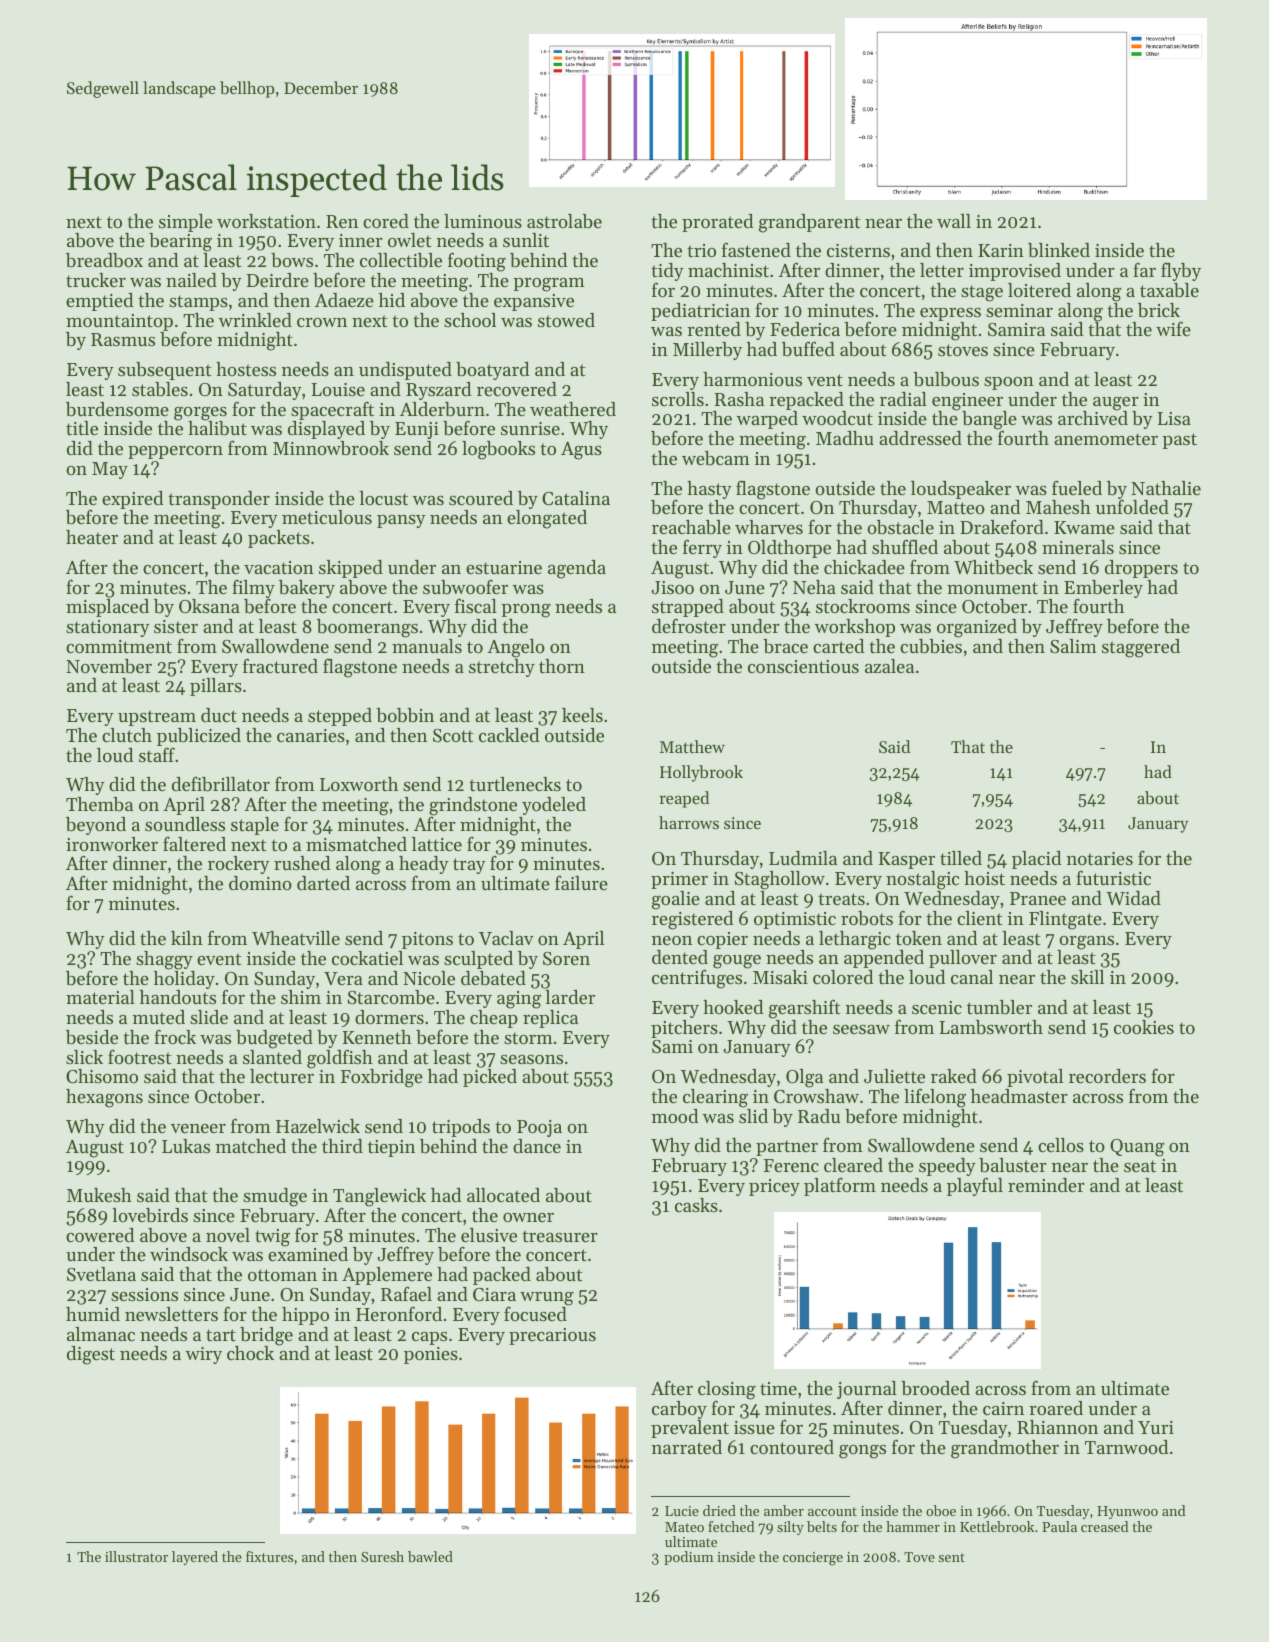 Image resolution: width=1269 pixels, height=1642 pixels. What do you see at coordinates (318, 1126) in the screenshot?
I see `Hazelwick` at bounding box center [318, 1126].
